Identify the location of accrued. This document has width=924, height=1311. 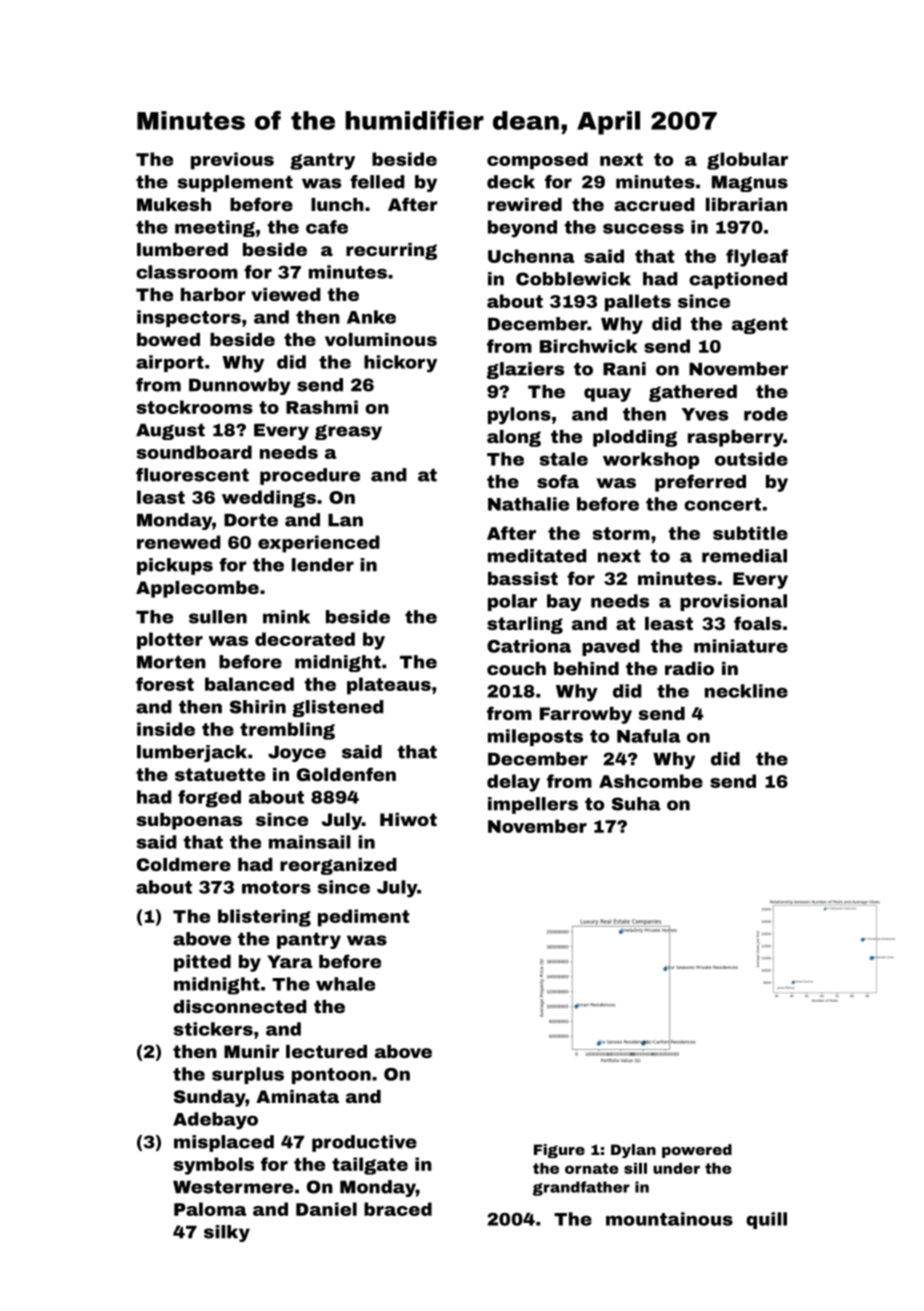
(654, 204).
